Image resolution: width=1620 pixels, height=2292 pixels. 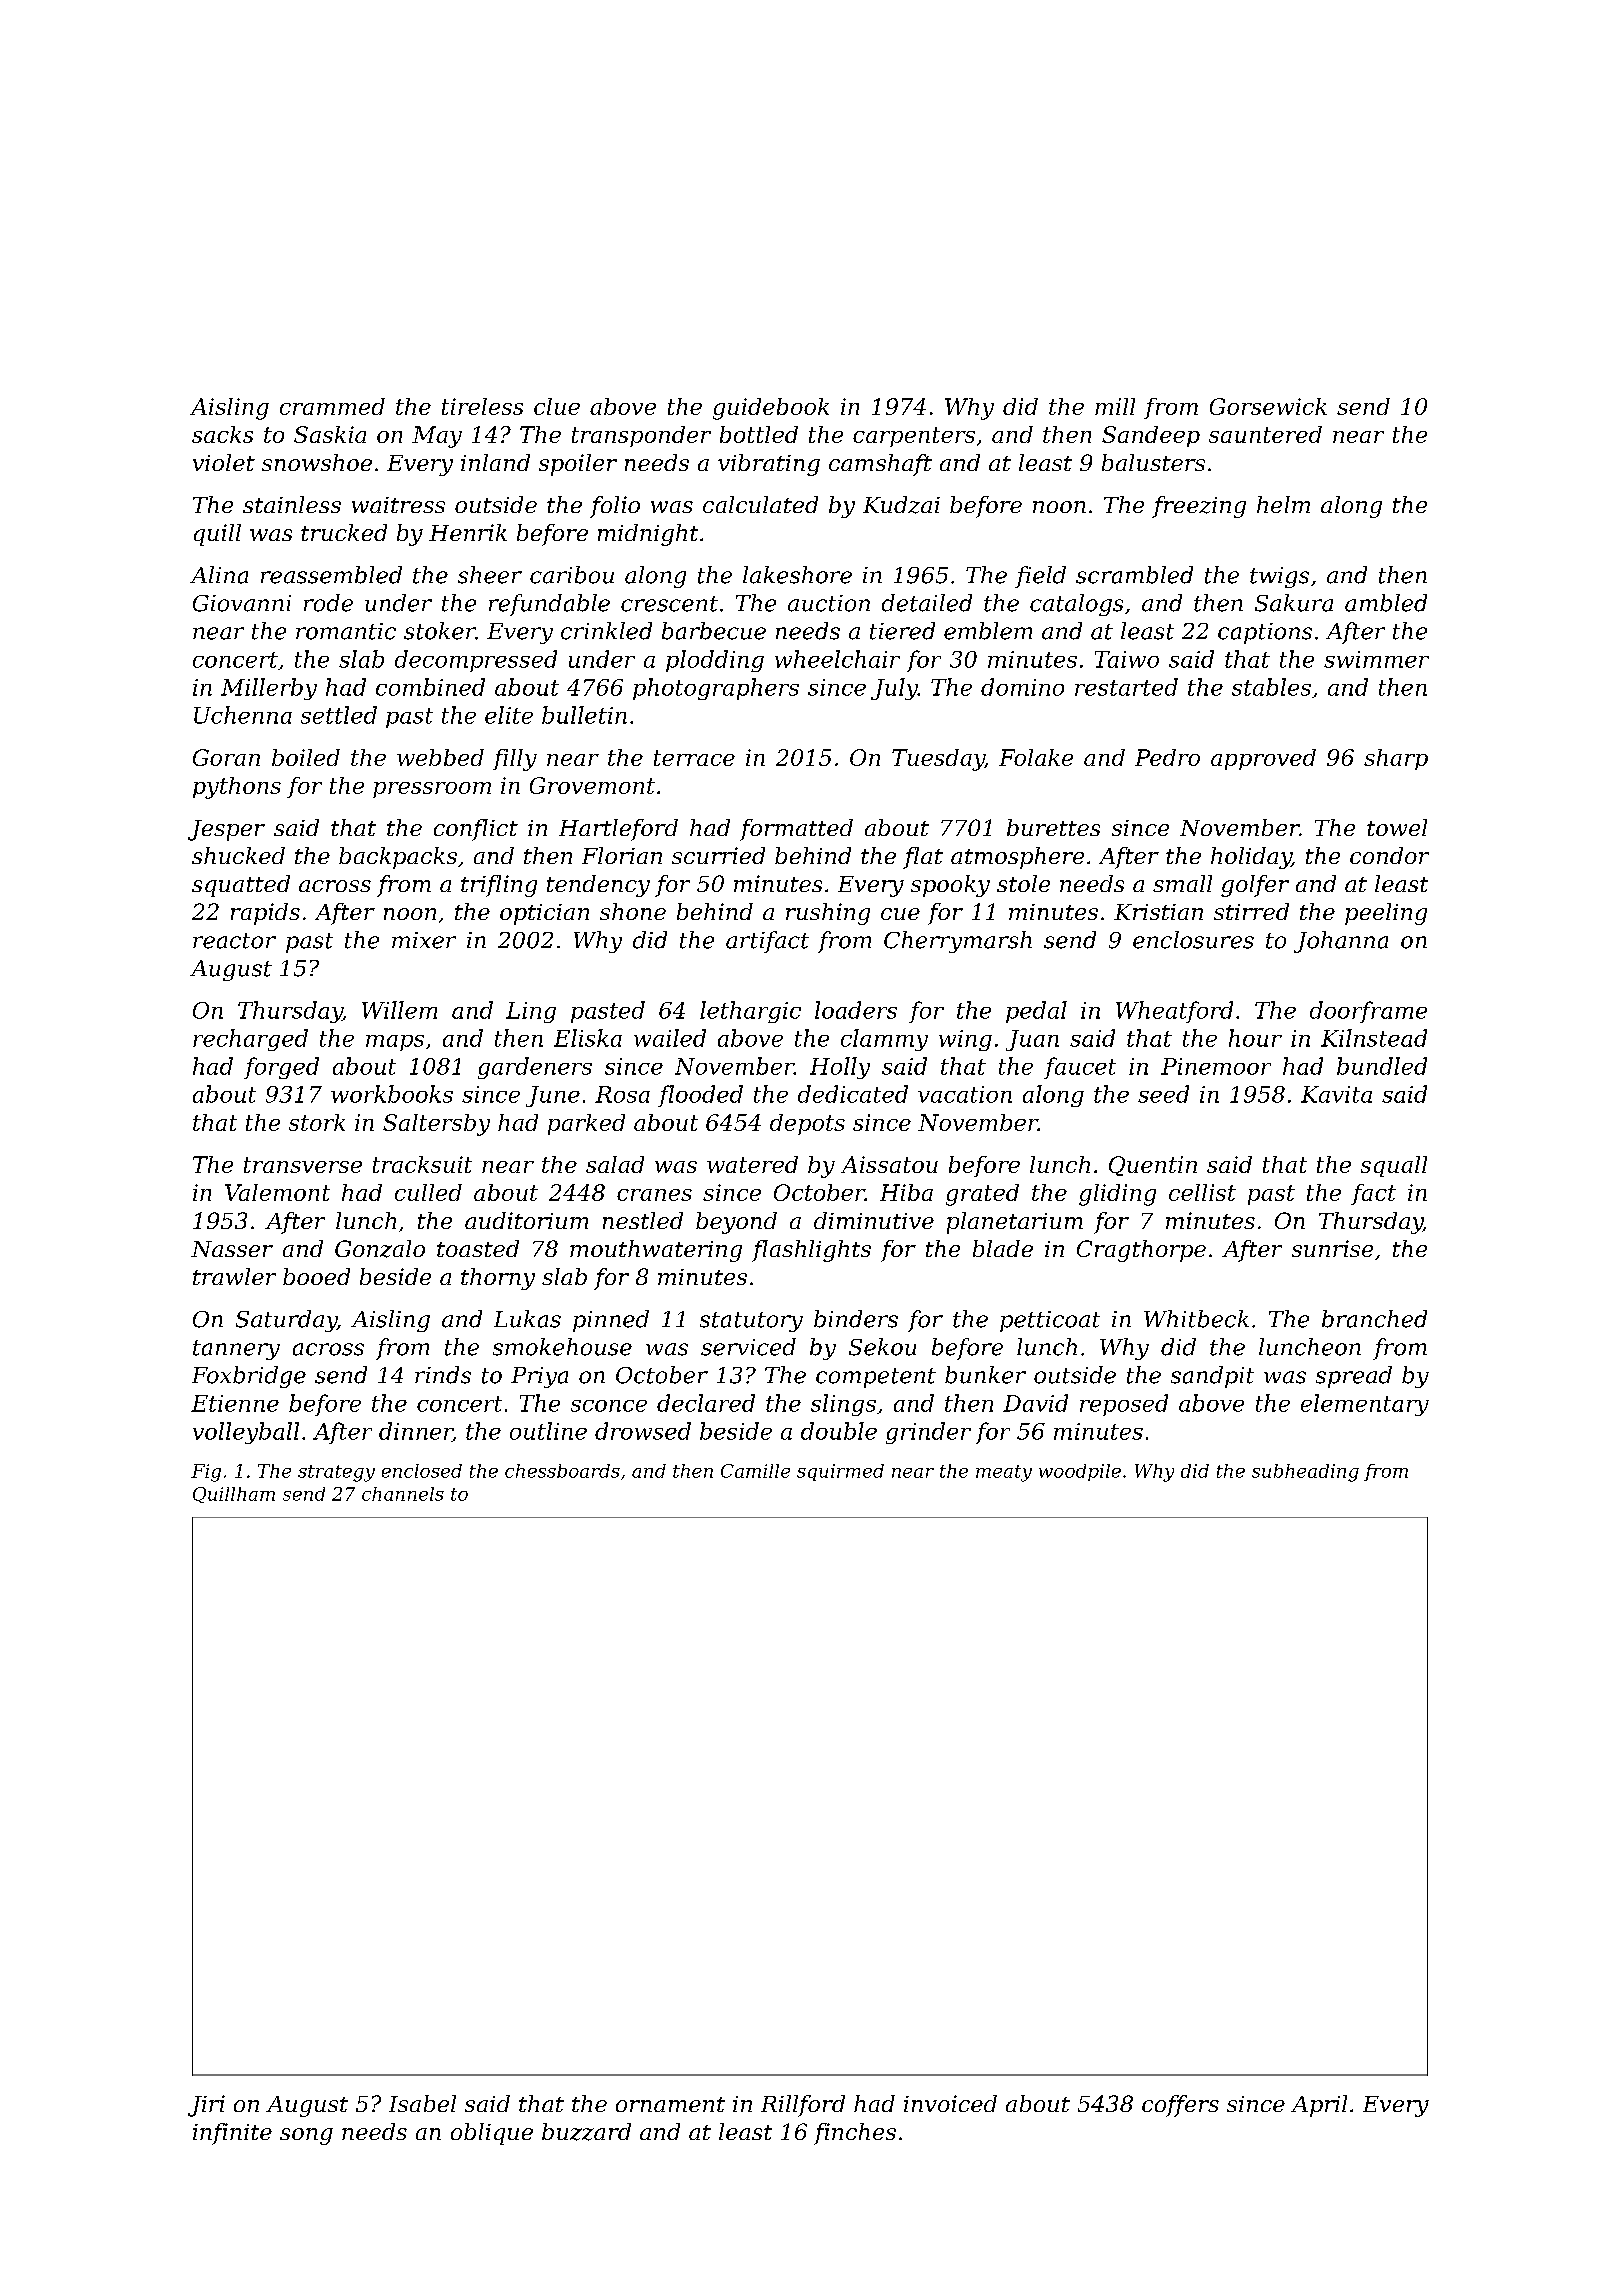 I want to click on crammed, so click(x=332, y=406).
